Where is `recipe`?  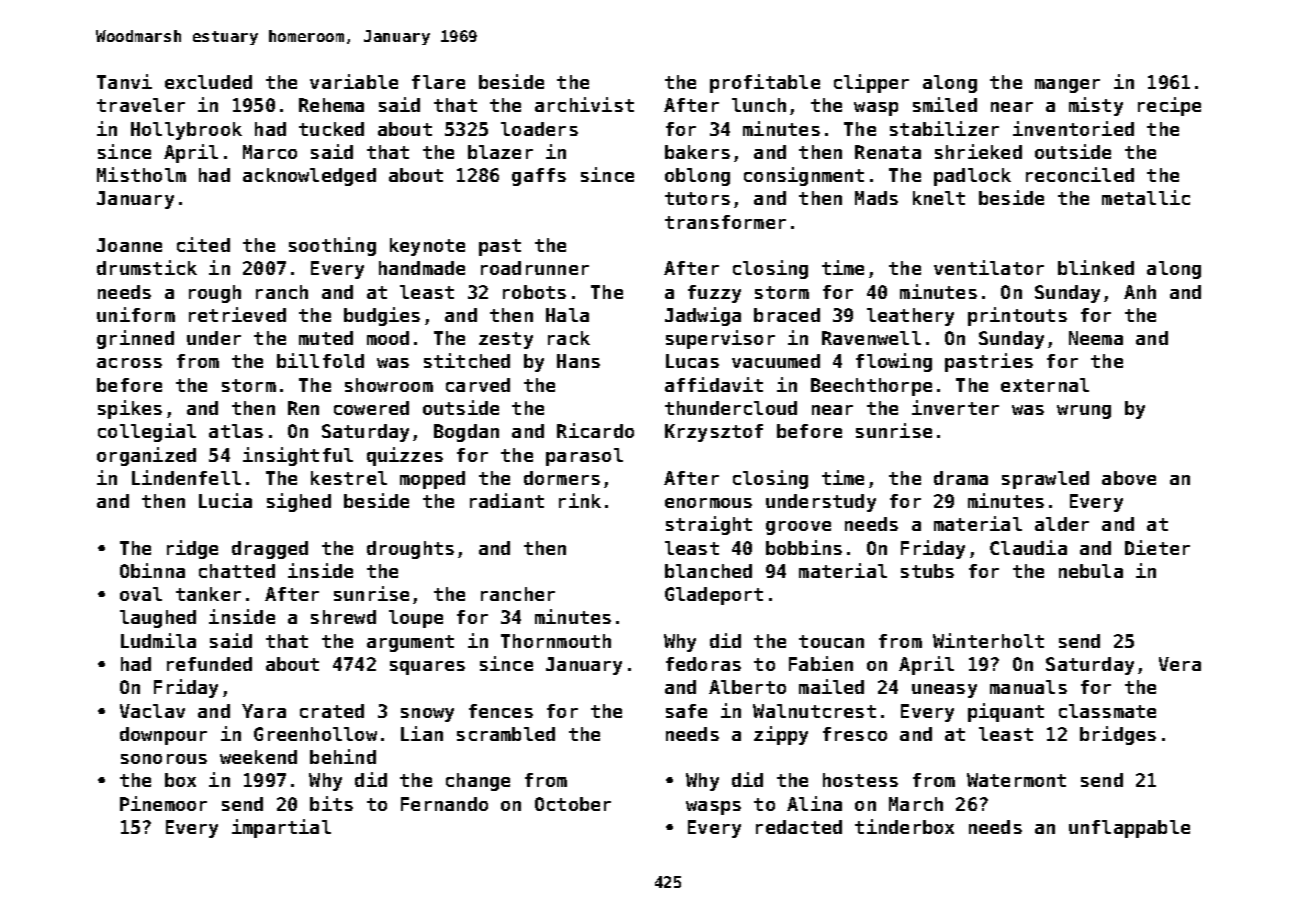
recipe is located at coordinates (1169, 106).
